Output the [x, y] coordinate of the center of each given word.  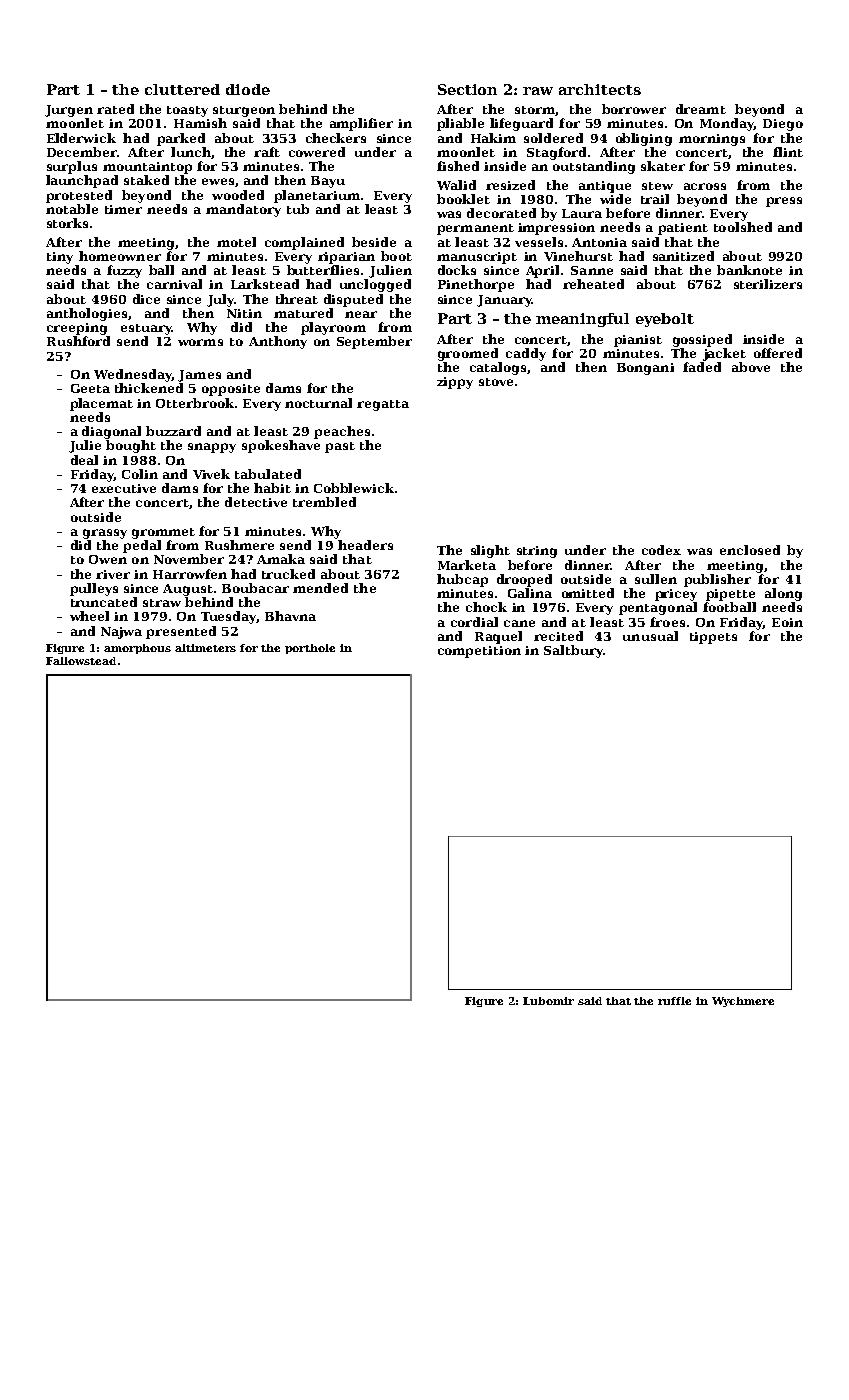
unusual [650, 636]
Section [467, 89]
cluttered [182, 89]
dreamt [701, 109]
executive [124, 488]
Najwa [121, 633]
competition [479, 652]
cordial [474, 622]
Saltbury [573, 651]
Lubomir [548, 1001]
